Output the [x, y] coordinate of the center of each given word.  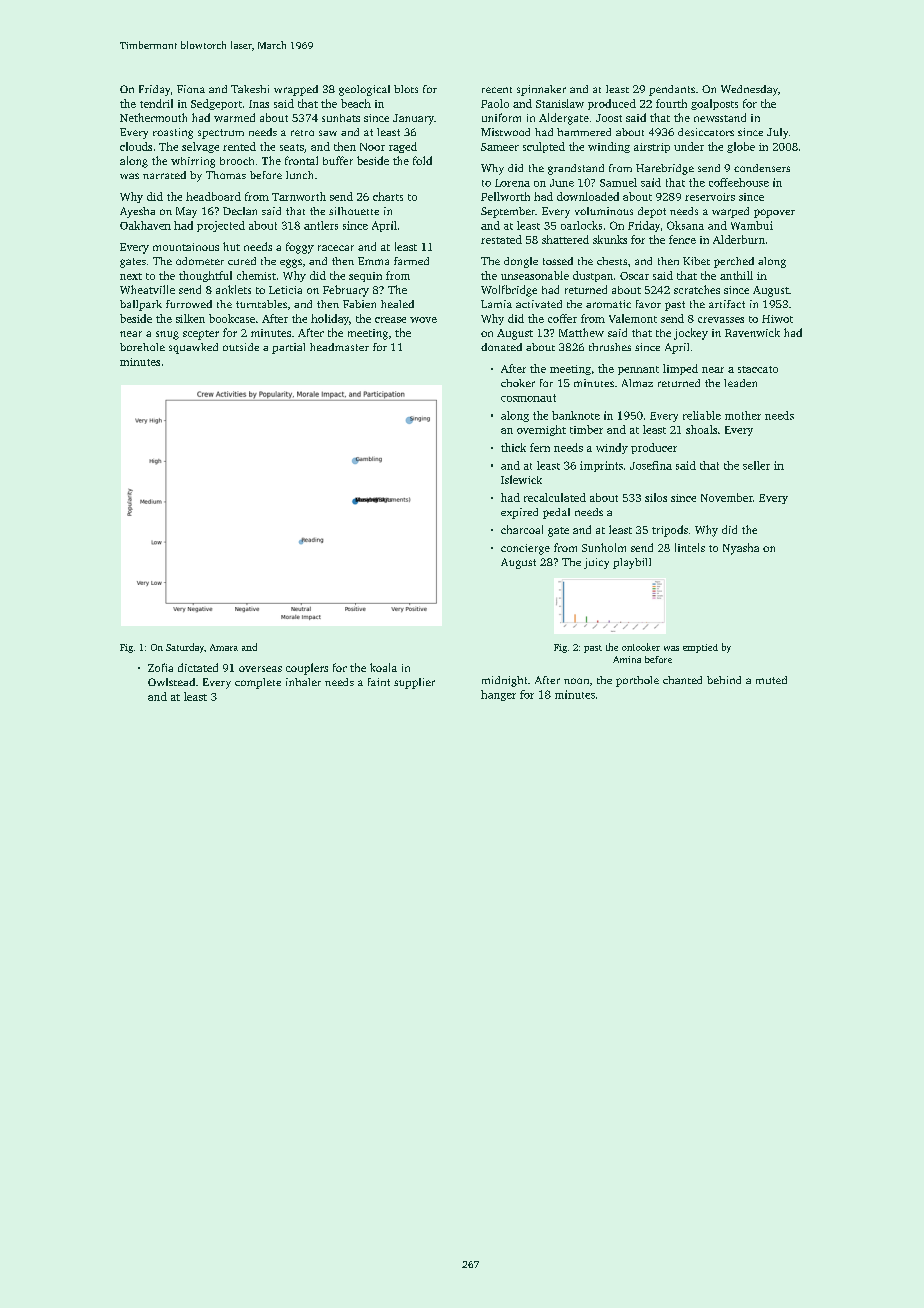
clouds [136, 146]
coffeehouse [739, 182]
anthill [736, 275]
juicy [596, 563]
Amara [224, 647]
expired [519, 513]
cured [242, 261]
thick [513, 447]
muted [771, 680]
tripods [670, 531]
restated [501, 239]
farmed [411, 261]
